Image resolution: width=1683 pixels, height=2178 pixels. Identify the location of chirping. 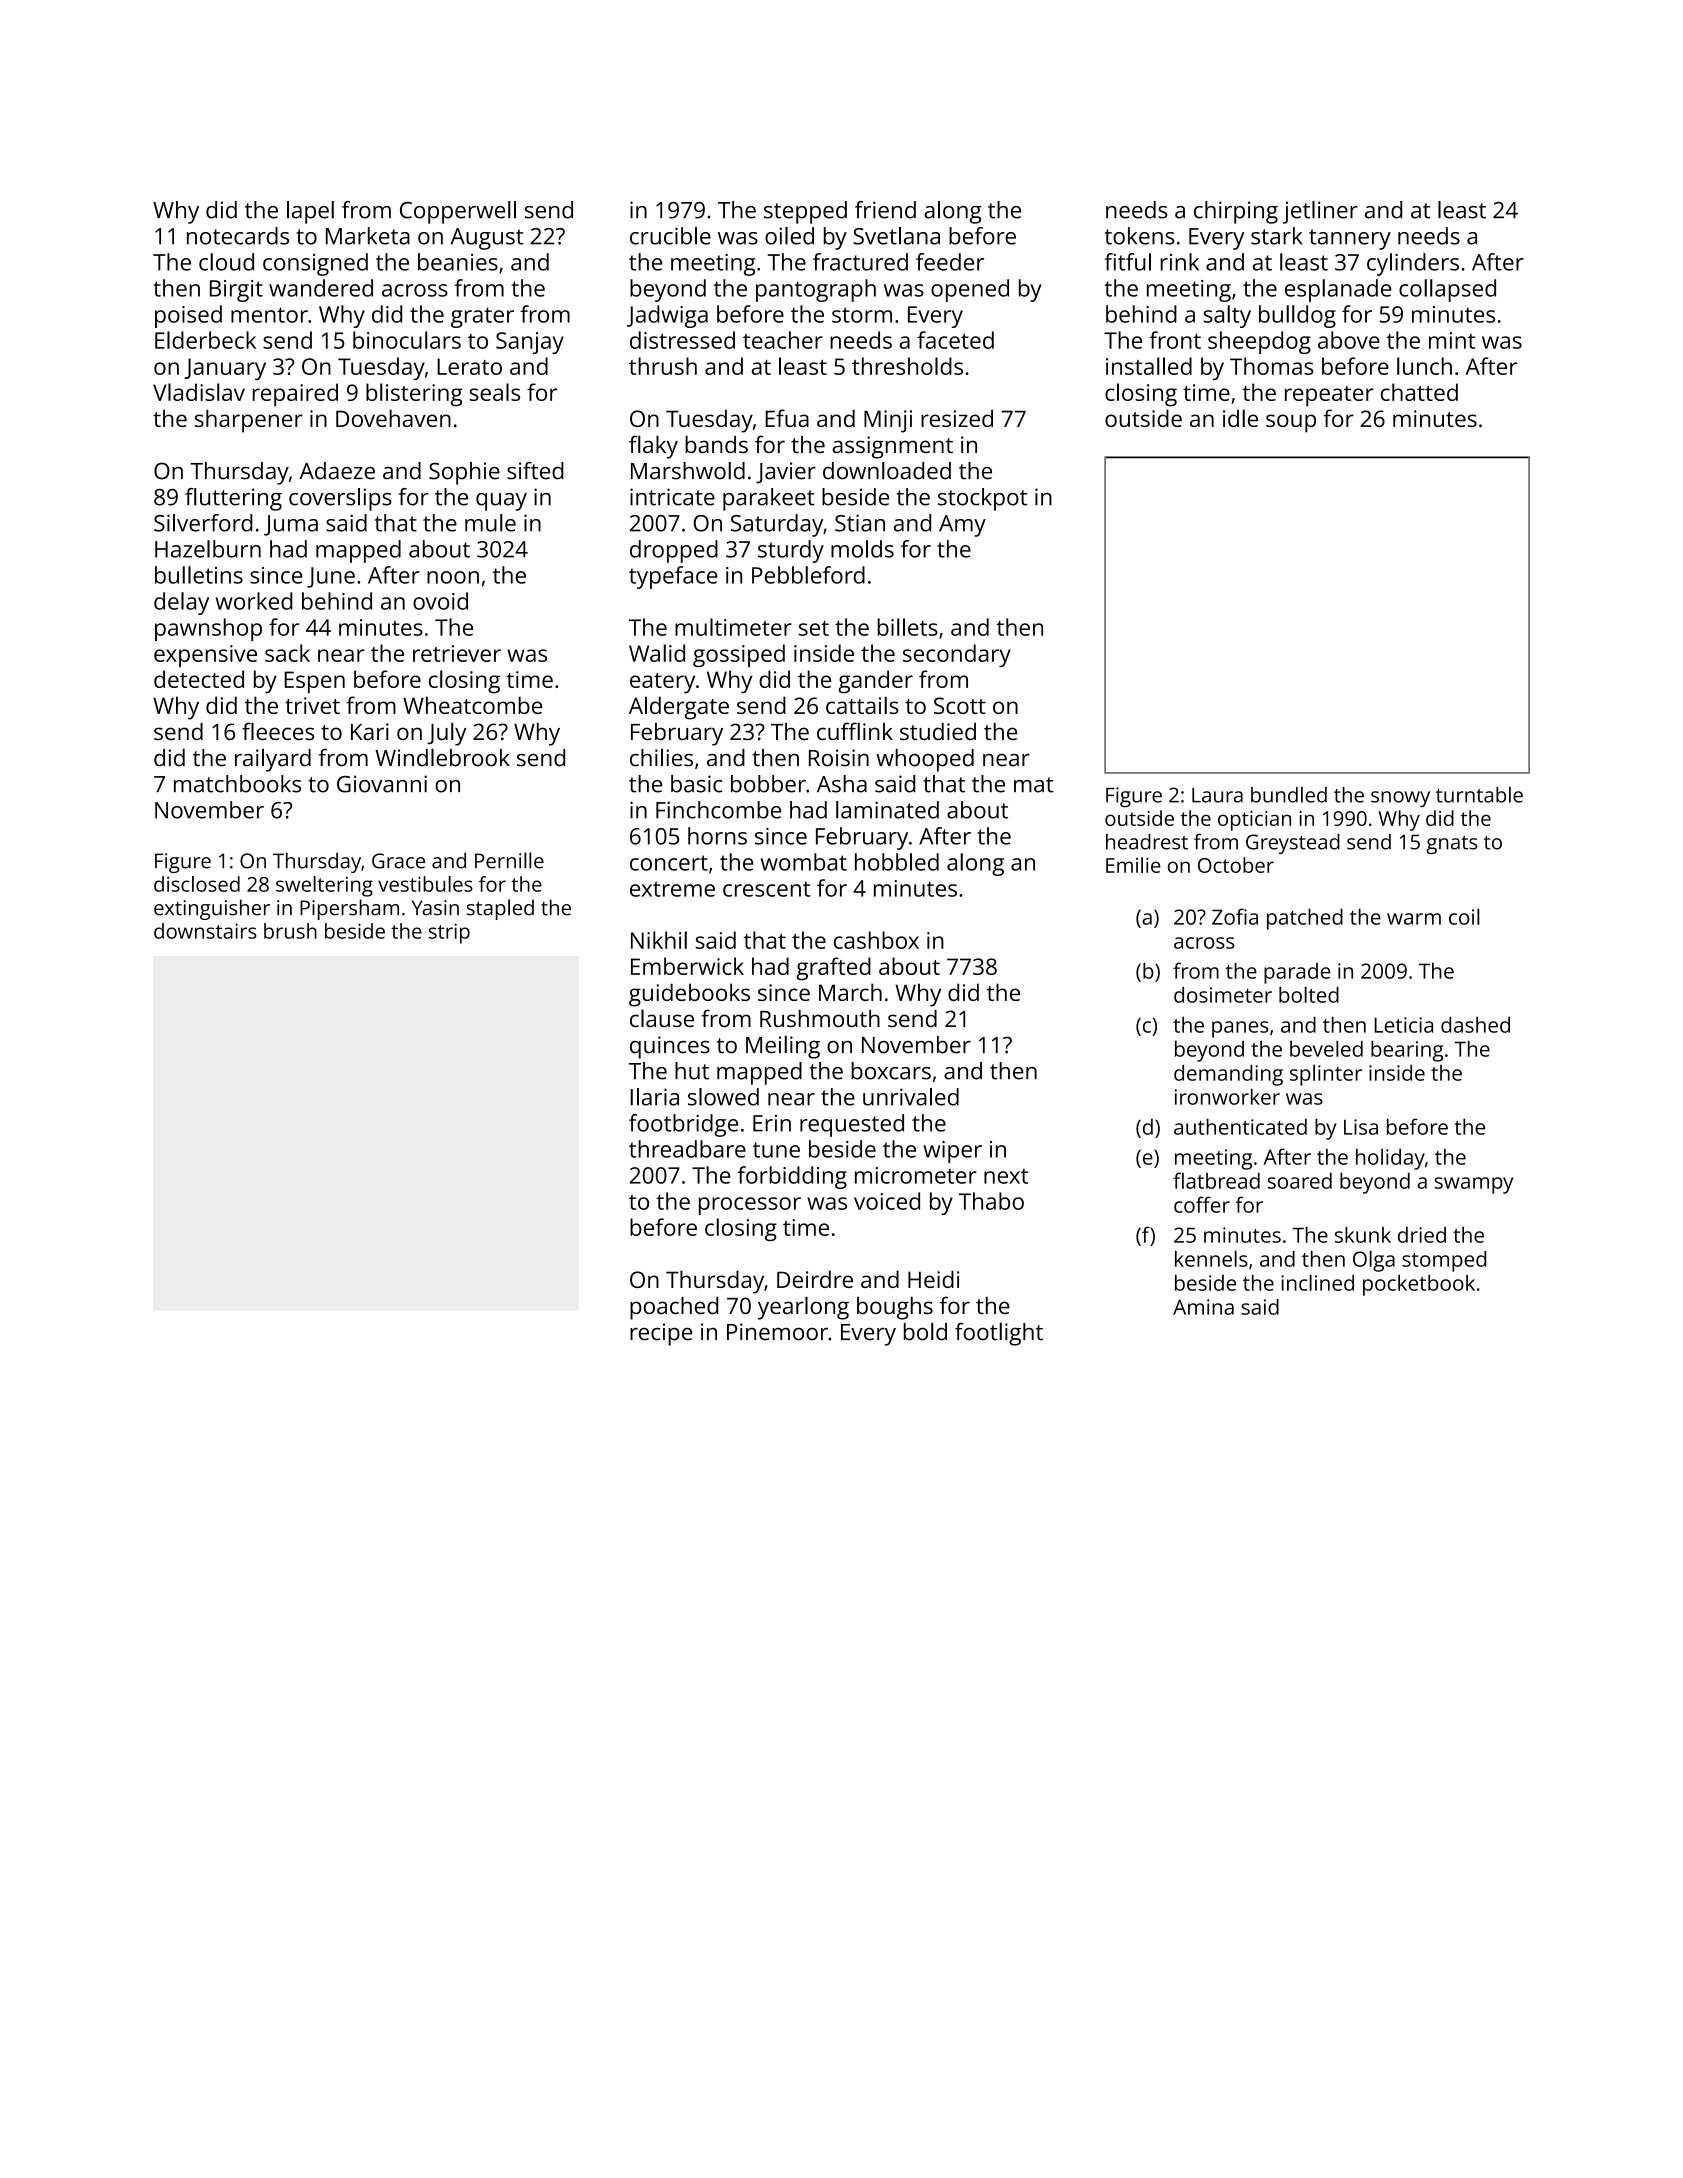
(1236, 212).
